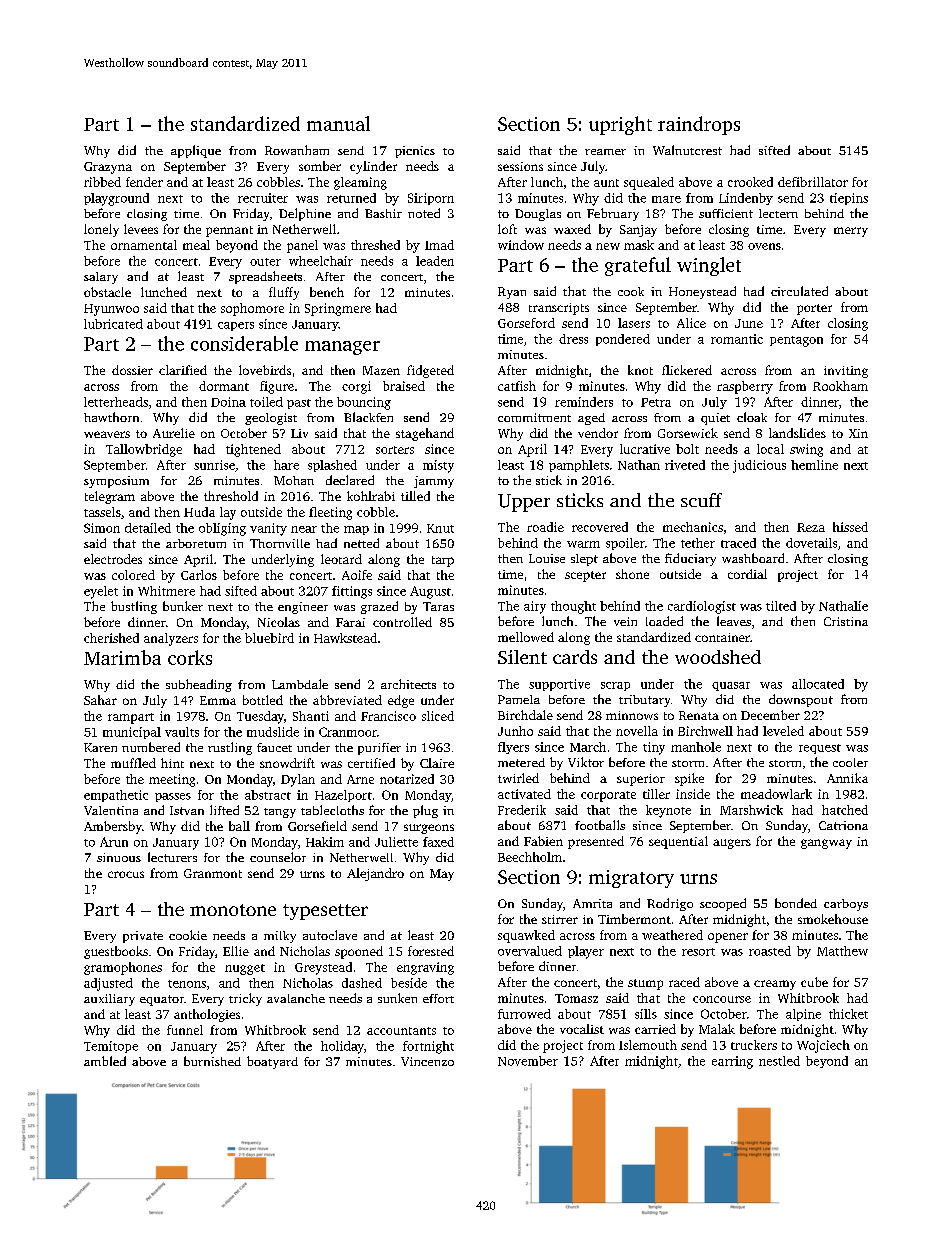  What do you see at coordinates (133, 763) in the screenshot?
I see `muffled` at bounding box center [133, 763].
